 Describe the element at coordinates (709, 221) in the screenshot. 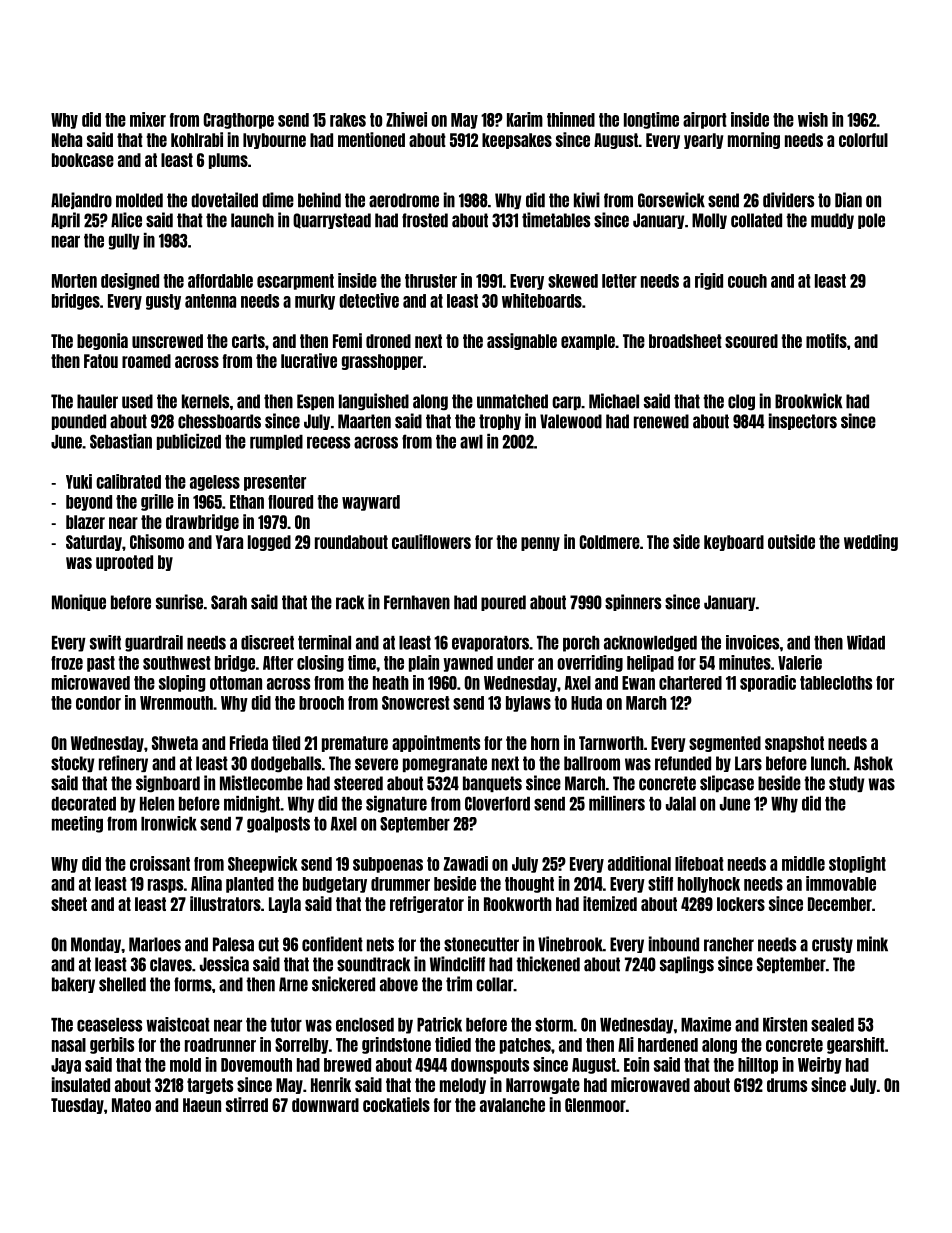

I see `Molly` at that location.
